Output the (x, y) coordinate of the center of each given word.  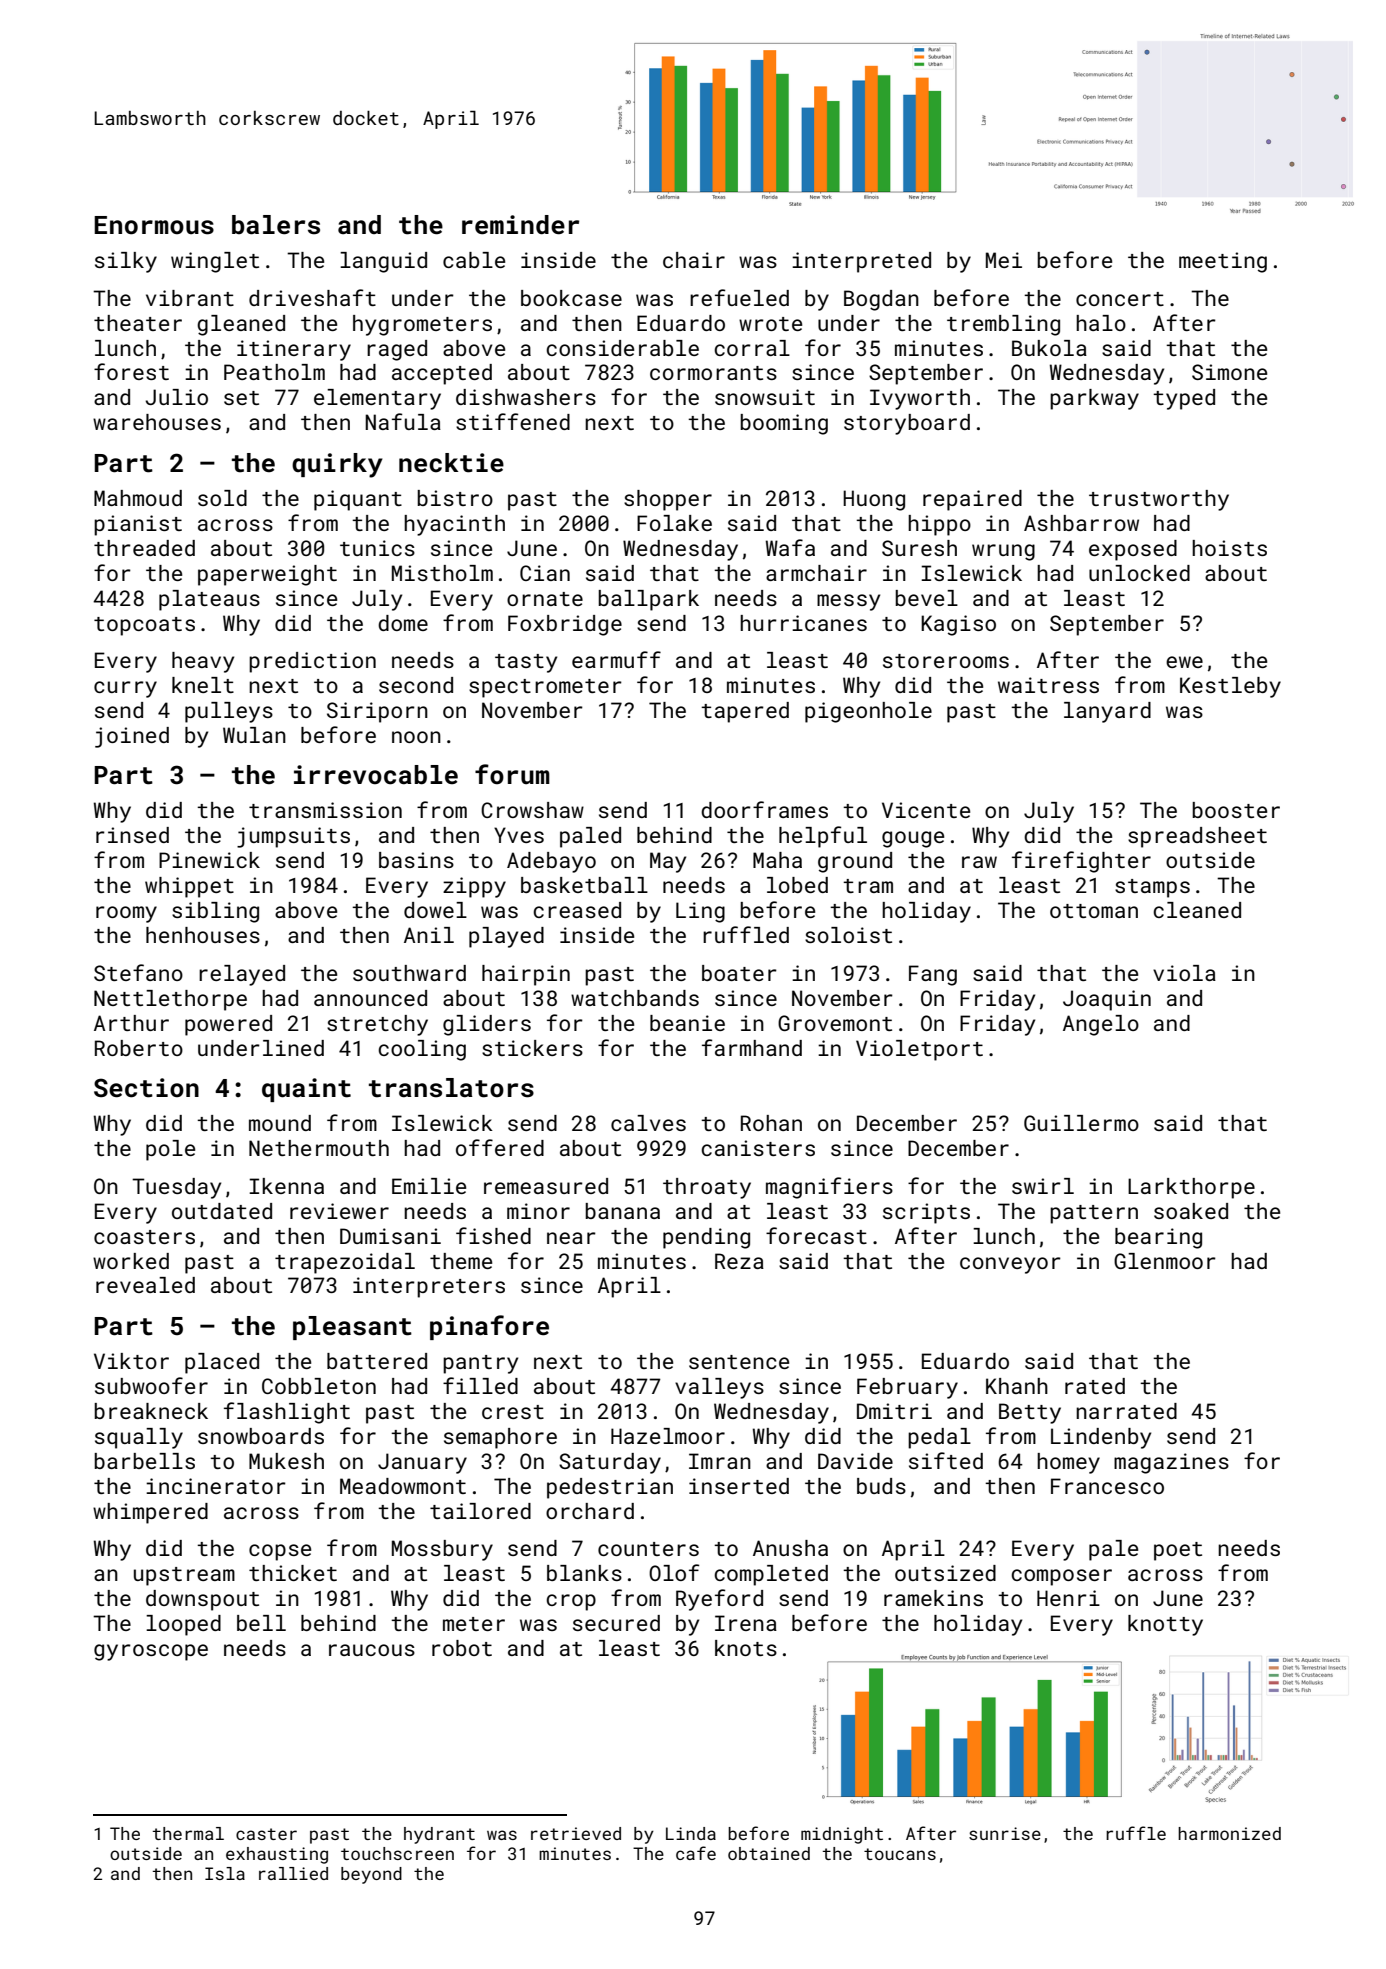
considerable (622, 348)
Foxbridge (565, 625)
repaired (972, 500)
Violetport (919, 1050)
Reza (739, 1261)
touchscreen (397, 1853)
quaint (306, 1090)
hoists (1229, 548)
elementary (377, 399)
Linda (691, 1833)
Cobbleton (319, 1386)
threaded (144, 548)
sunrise (1005, 1833)
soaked (1191, 1211)
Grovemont (835, 1023)
